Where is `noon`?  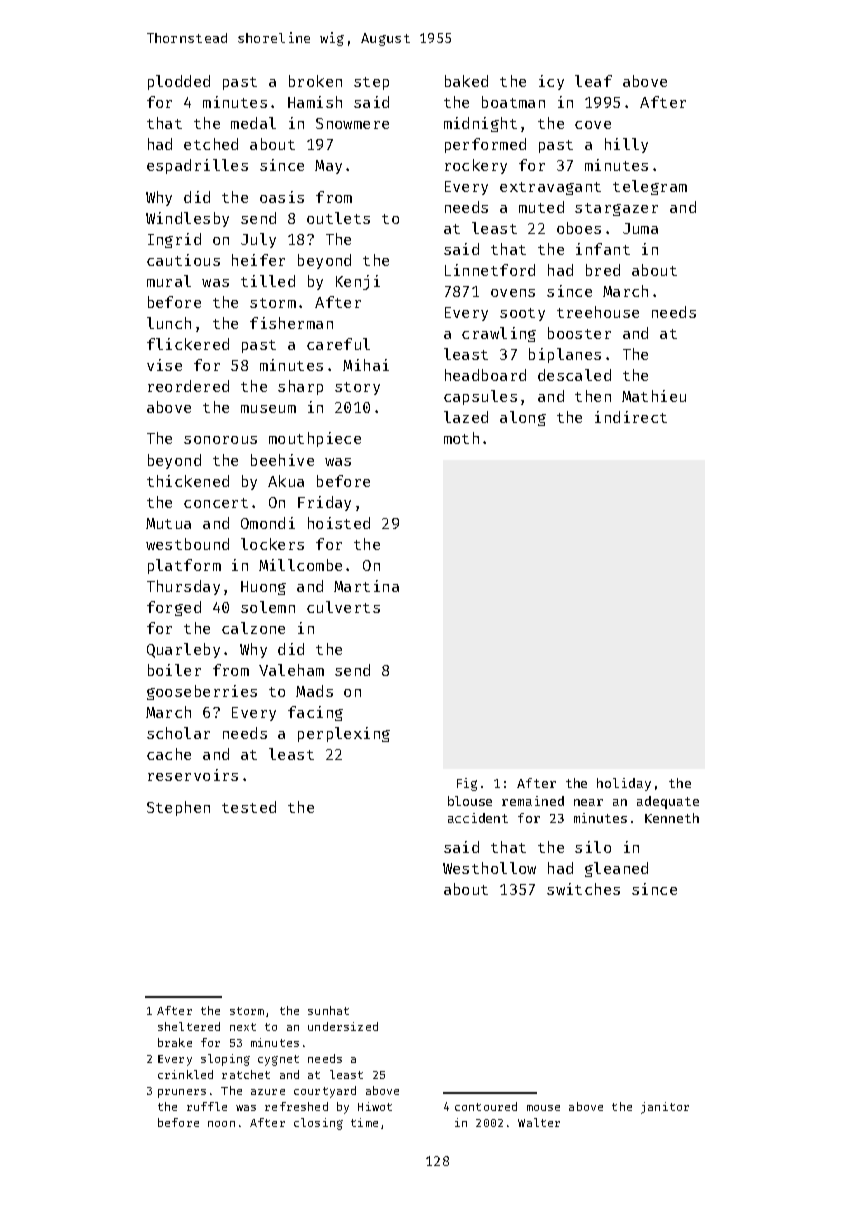
noon is located at coordinates (221, 1124).
